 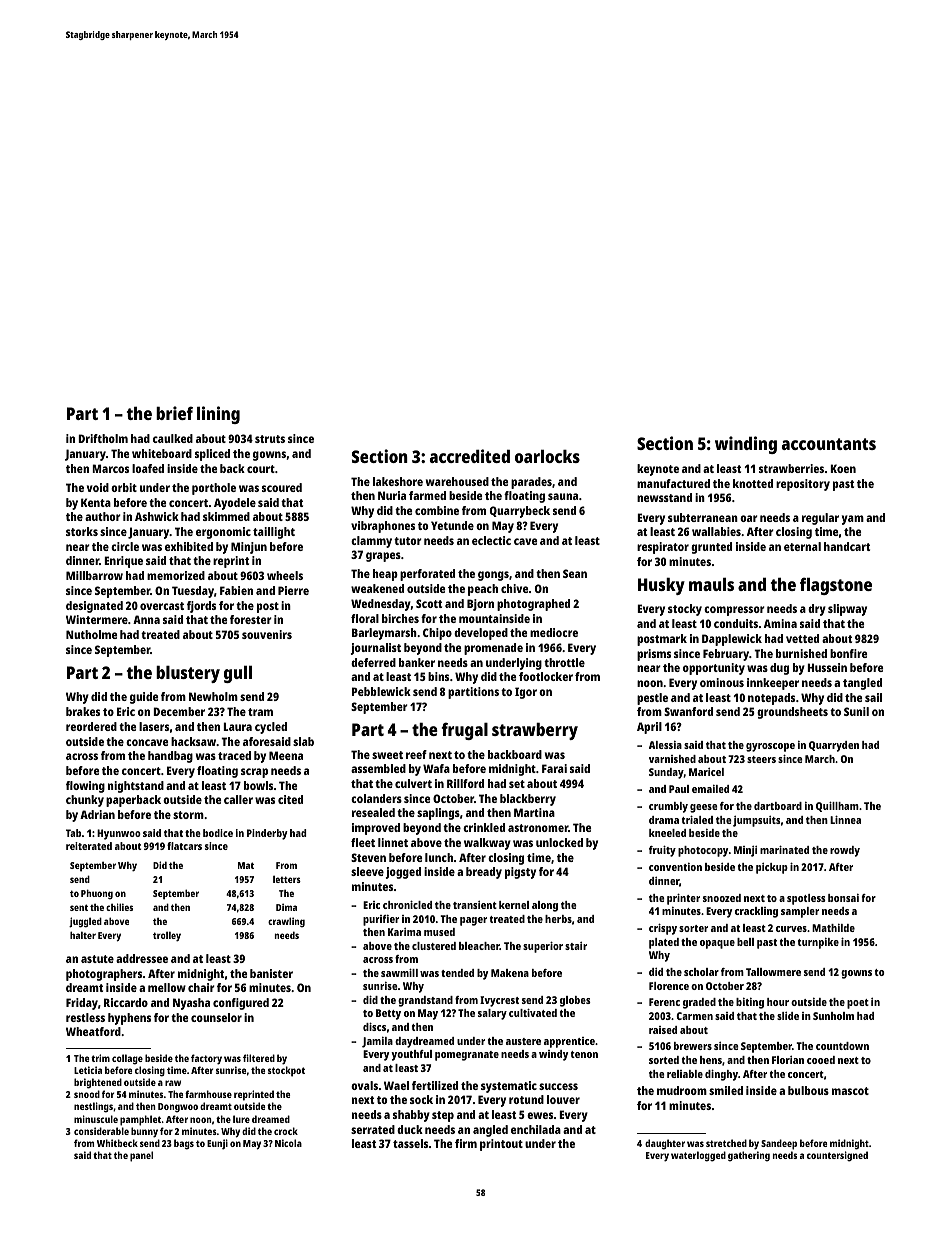 What do you see at coordinates (103, 438) in the screenshot?
I see `Driftholm` at bounding box center [103, 438].
